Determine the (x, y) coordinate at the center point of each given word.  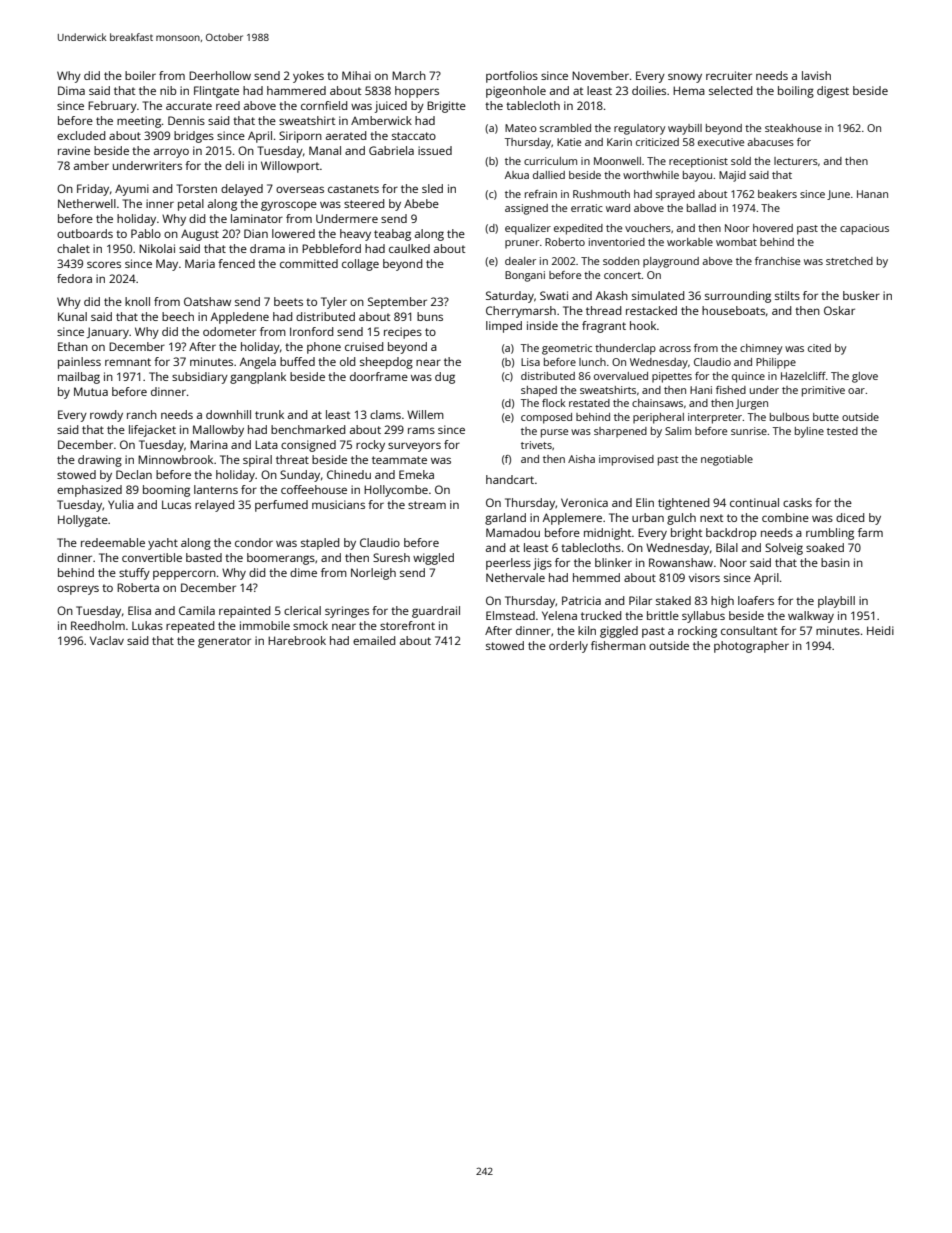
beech (178, 316)
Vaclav (107, 640)
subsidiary (200, 378)
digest (833, 92)
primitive (823, 391)
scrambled (565, 128)
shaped (539, 391)
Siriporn (300, 137)
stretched (849, 261)
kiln (587, 630)
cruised (364, 346)
